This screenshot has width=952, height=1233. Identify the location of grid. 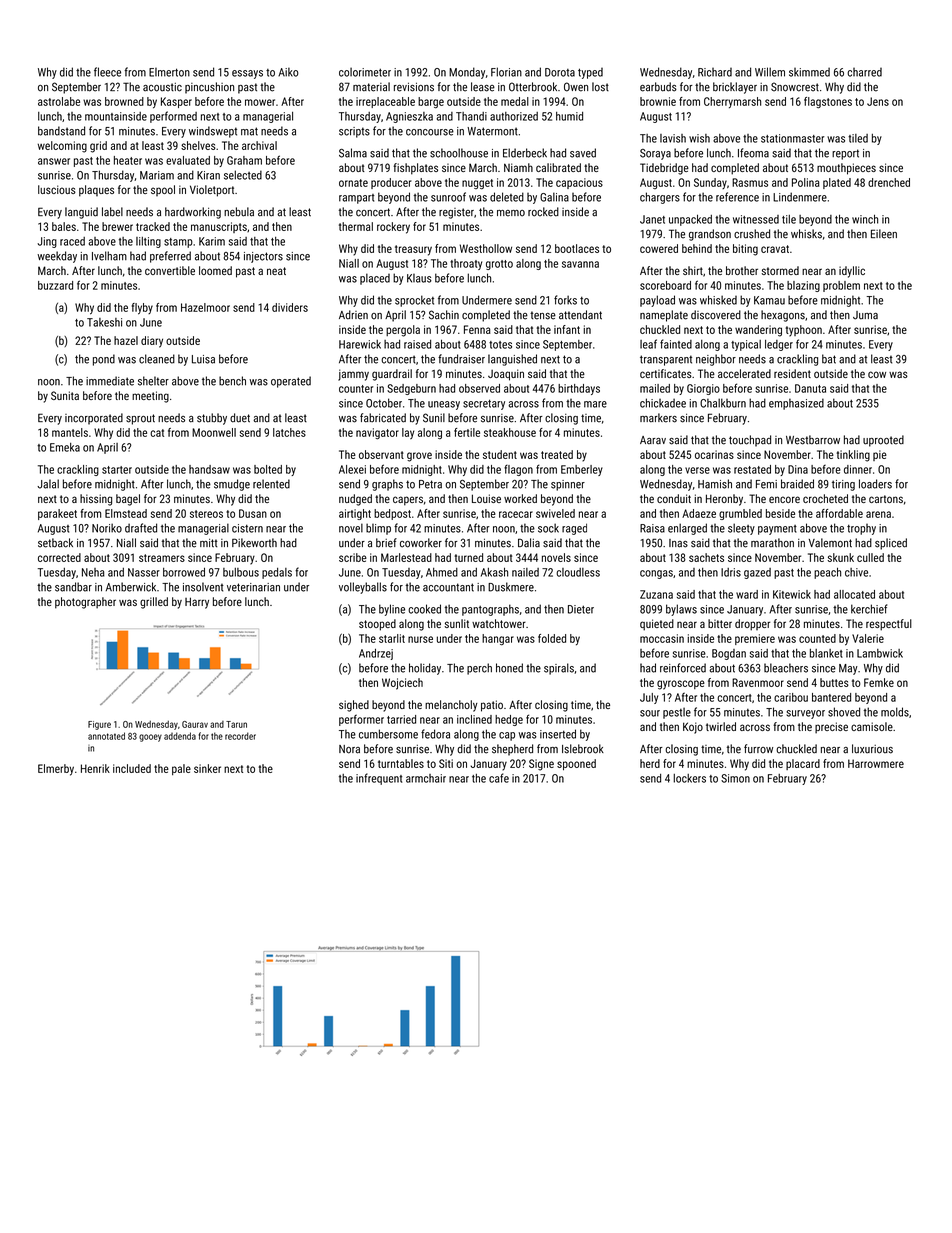
(98, 147).
